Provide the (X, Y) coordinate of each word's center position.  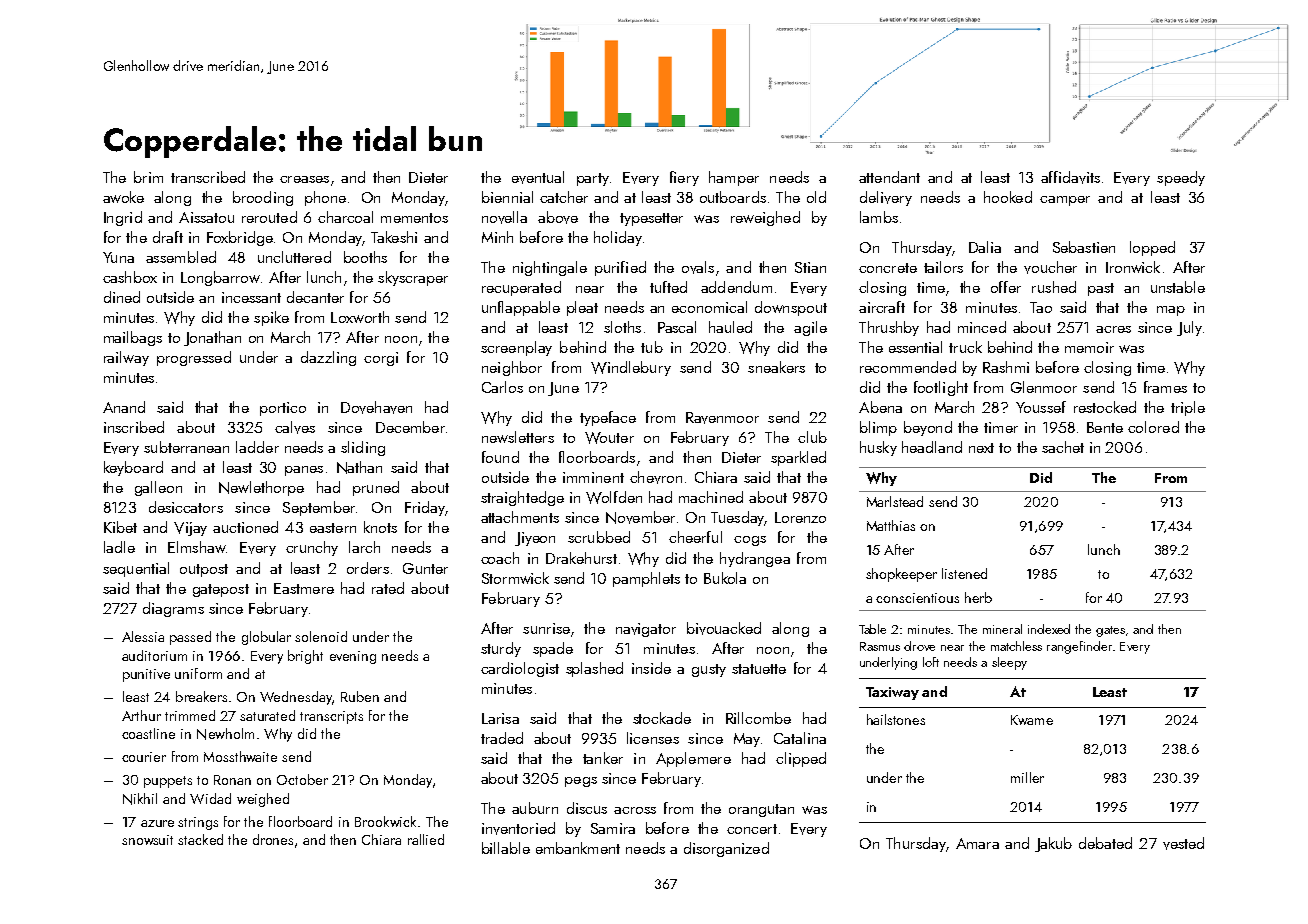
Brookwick (385, 821)
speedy (1181, 178)
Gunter (425, 568)
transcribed (208, 177)
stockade (662, 718)
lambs (879, 217)
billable (506, 848)
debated (1105, 843)
